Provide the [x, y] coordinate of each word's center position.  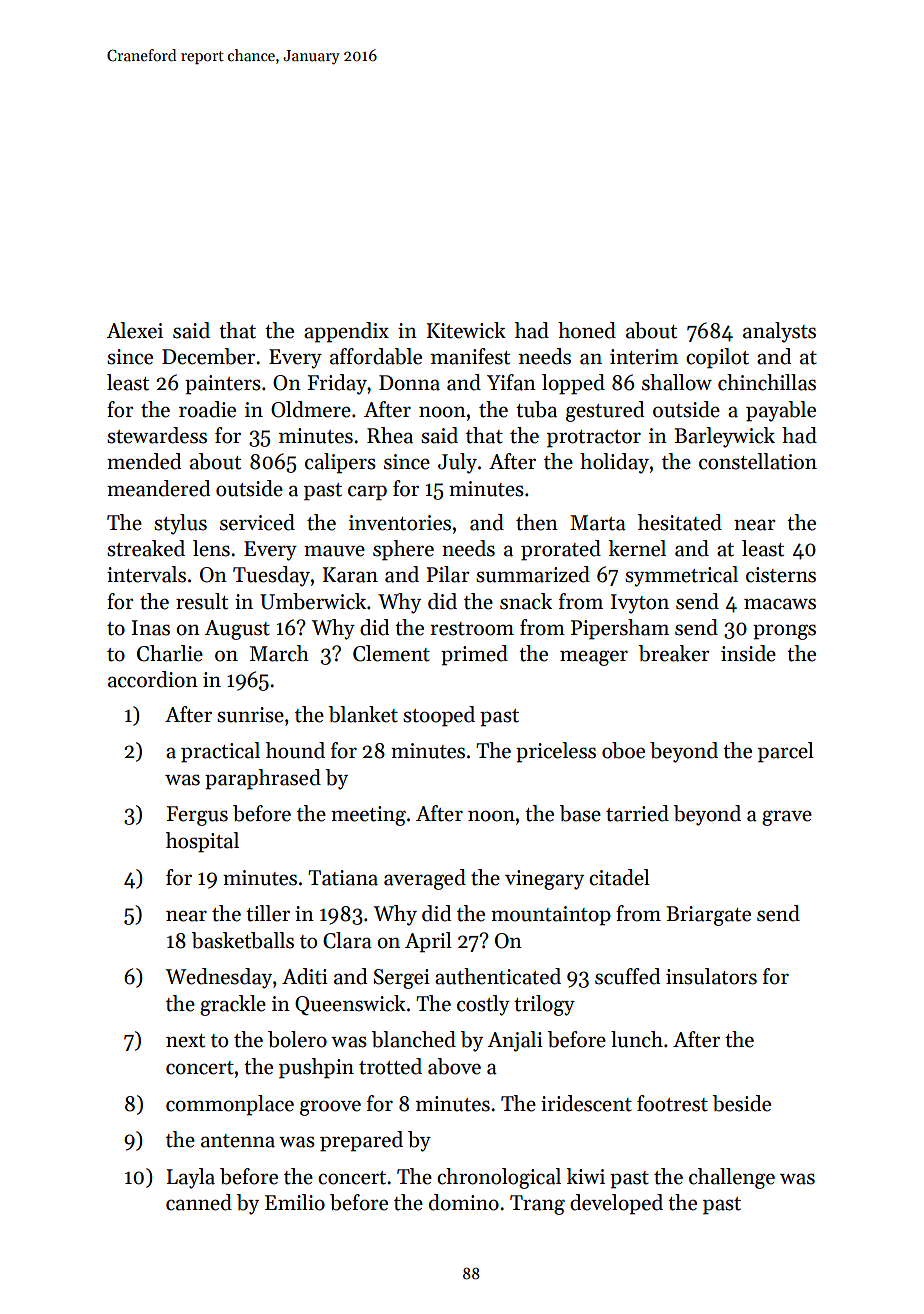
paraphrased [263, 779]
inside [748, 653]
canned [199, 1202]
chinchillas [767, 382]
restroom [472, 629]
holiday [614, 463]
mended [144, 461]
